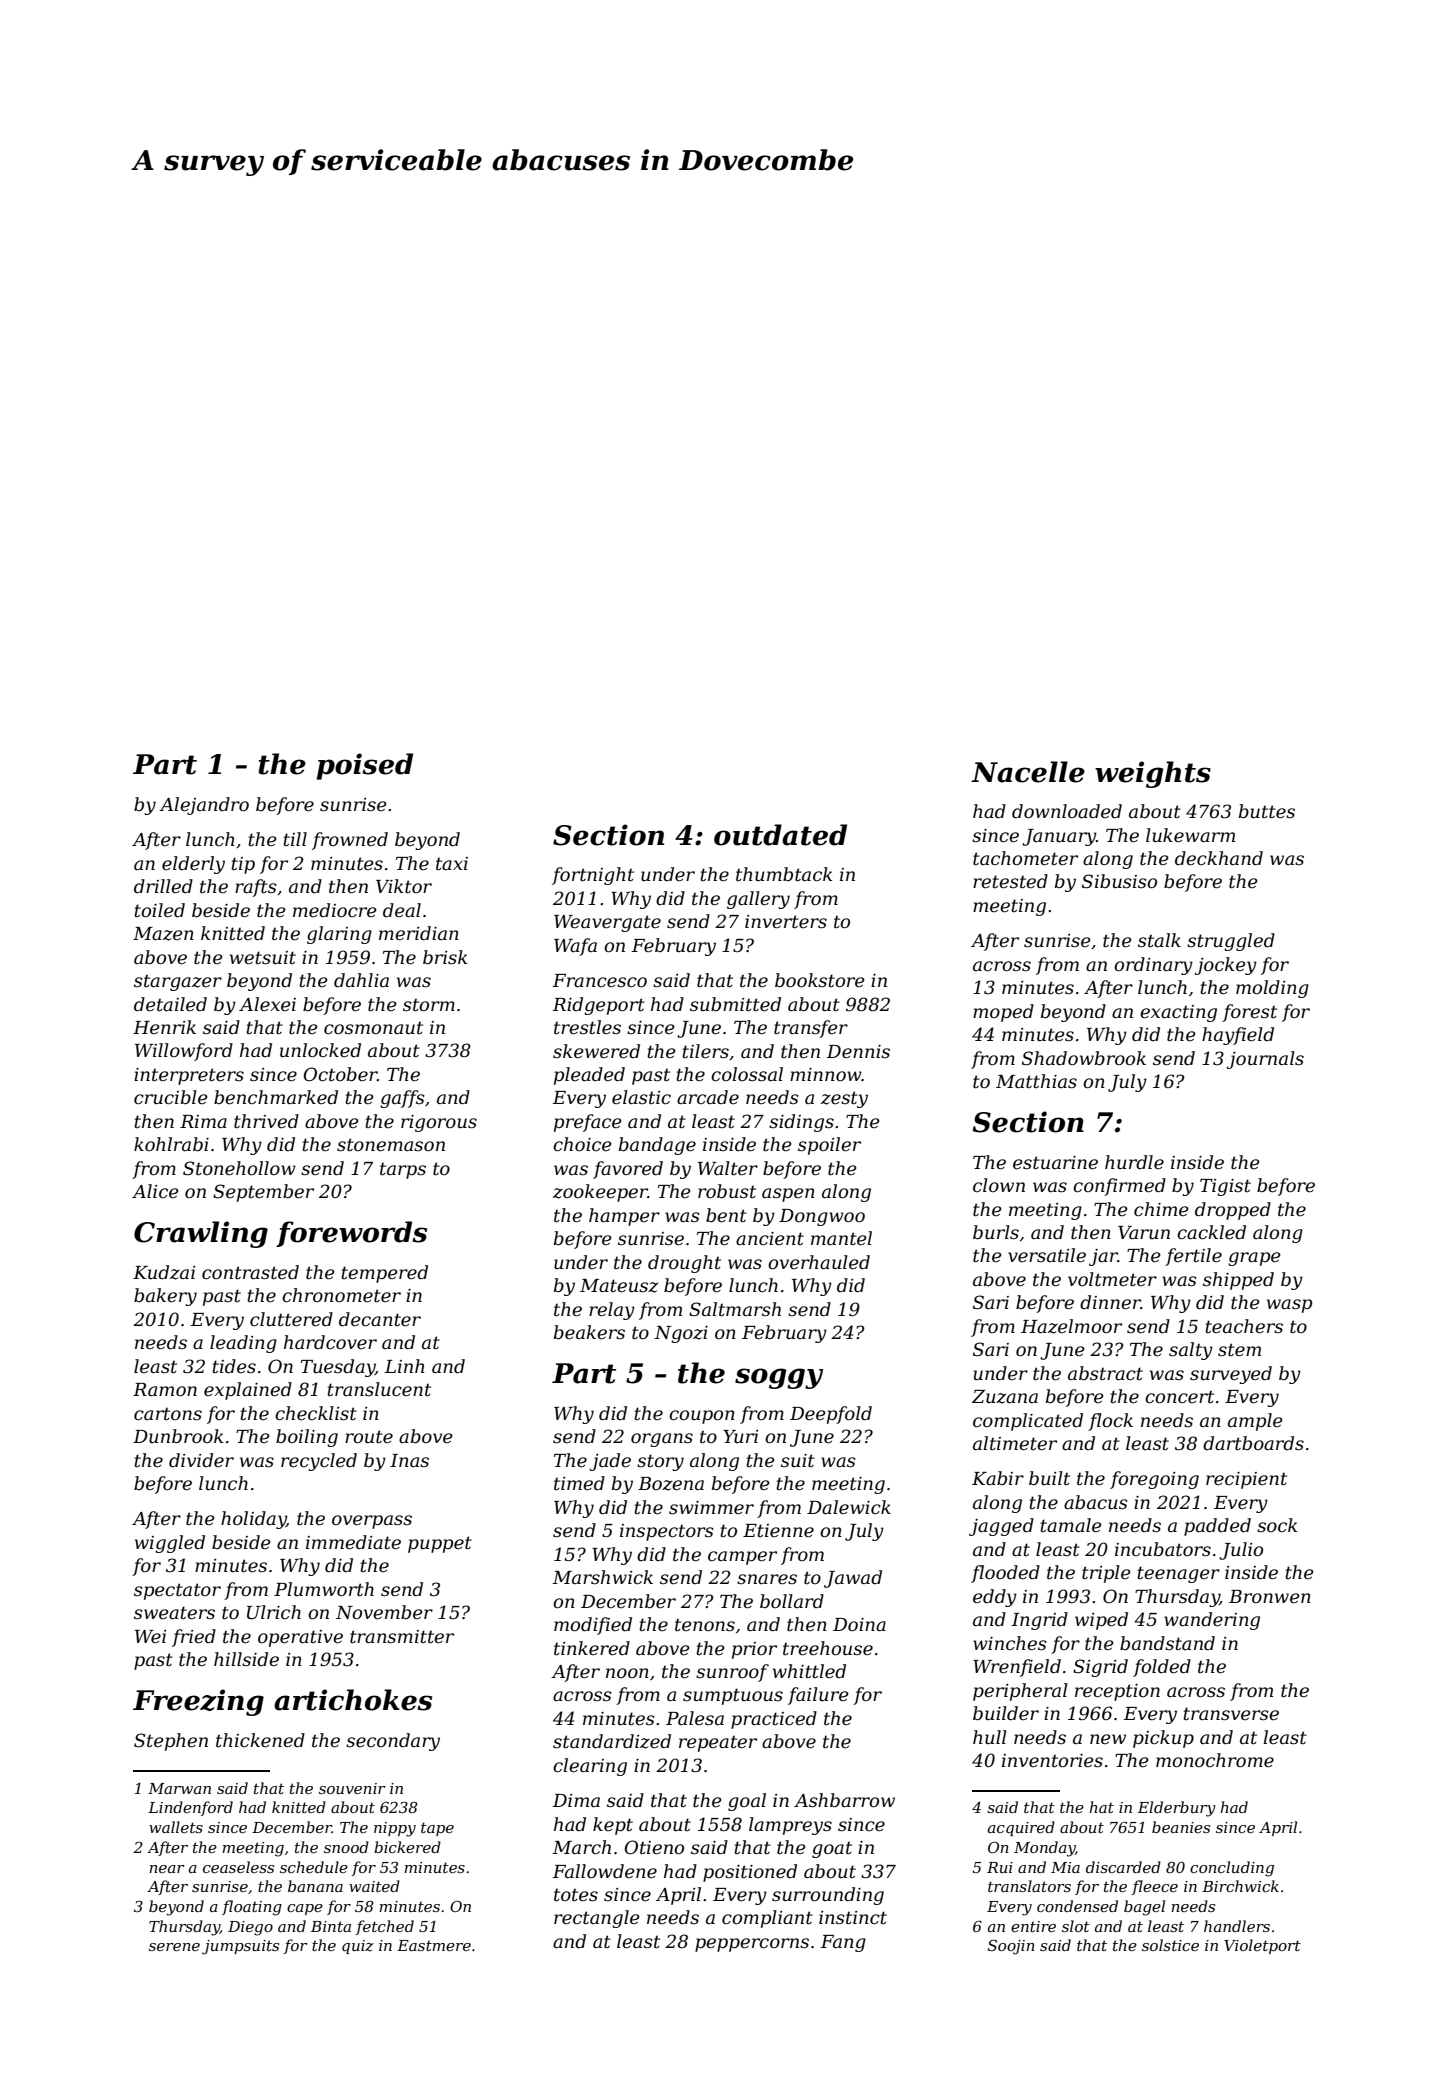 This document has width=1450, height=2100. Describe the element at coordinates (590, 1767) in the document. I see `clearing` at that location.
